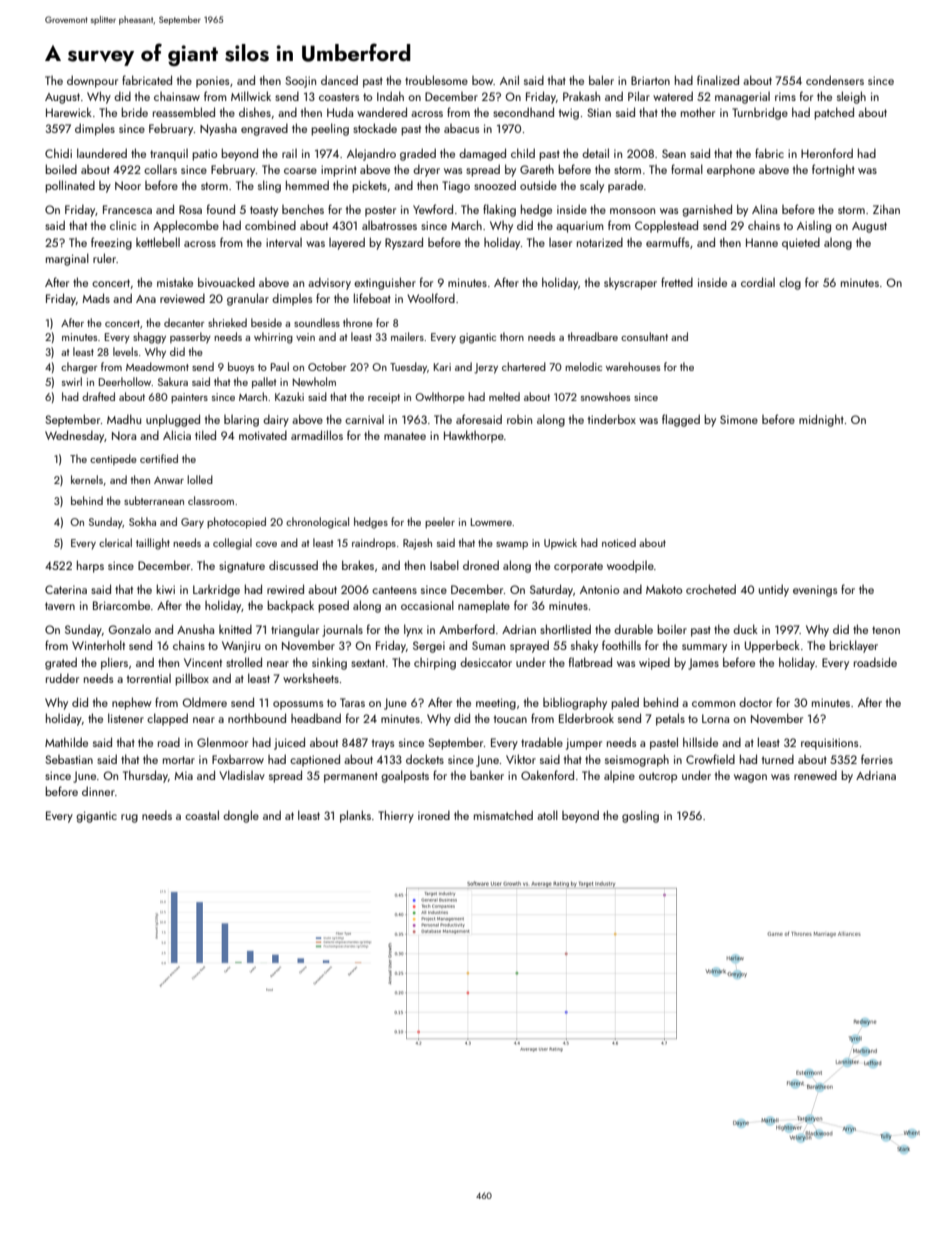 This document has height=1233, width=952. Describe the element at coordinates (487, 775) in the document. I see `banker` at that location.
